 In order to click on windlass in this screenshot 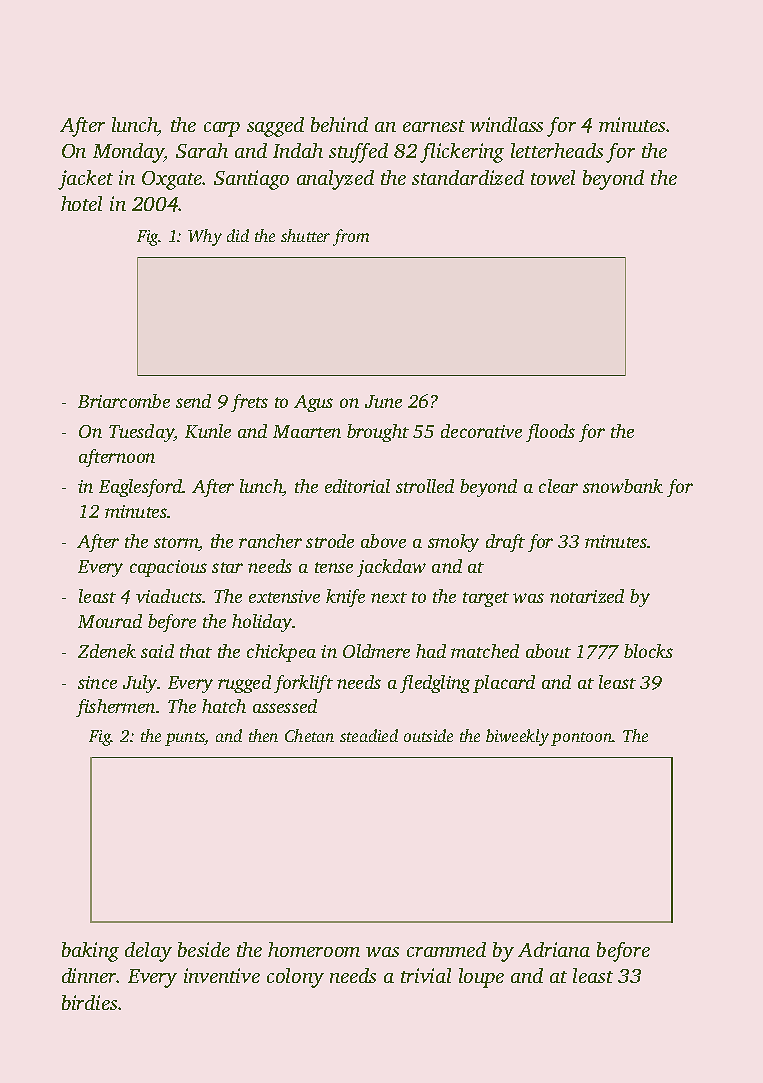, I will do `click(506, 124)`.
